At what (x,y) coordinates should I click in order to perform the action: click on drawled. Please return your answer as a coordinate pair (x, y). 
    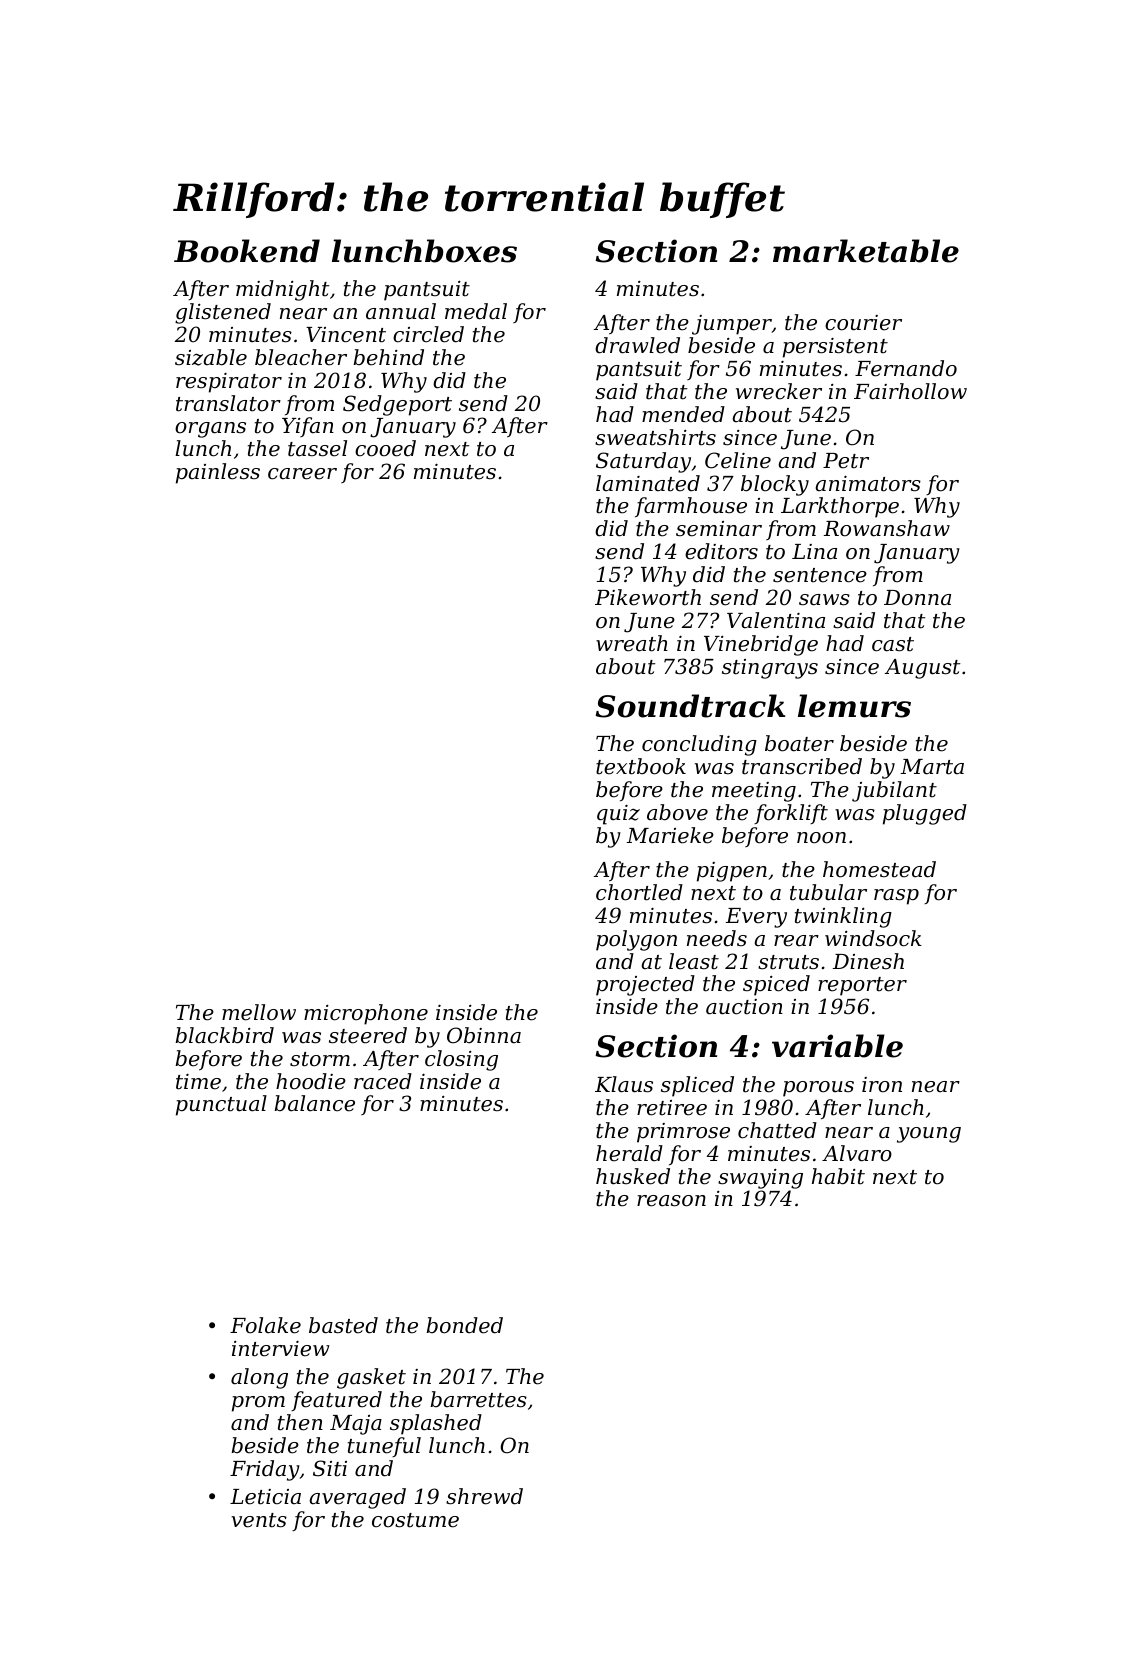
    Looking at the image, I should click on (637, 345).
